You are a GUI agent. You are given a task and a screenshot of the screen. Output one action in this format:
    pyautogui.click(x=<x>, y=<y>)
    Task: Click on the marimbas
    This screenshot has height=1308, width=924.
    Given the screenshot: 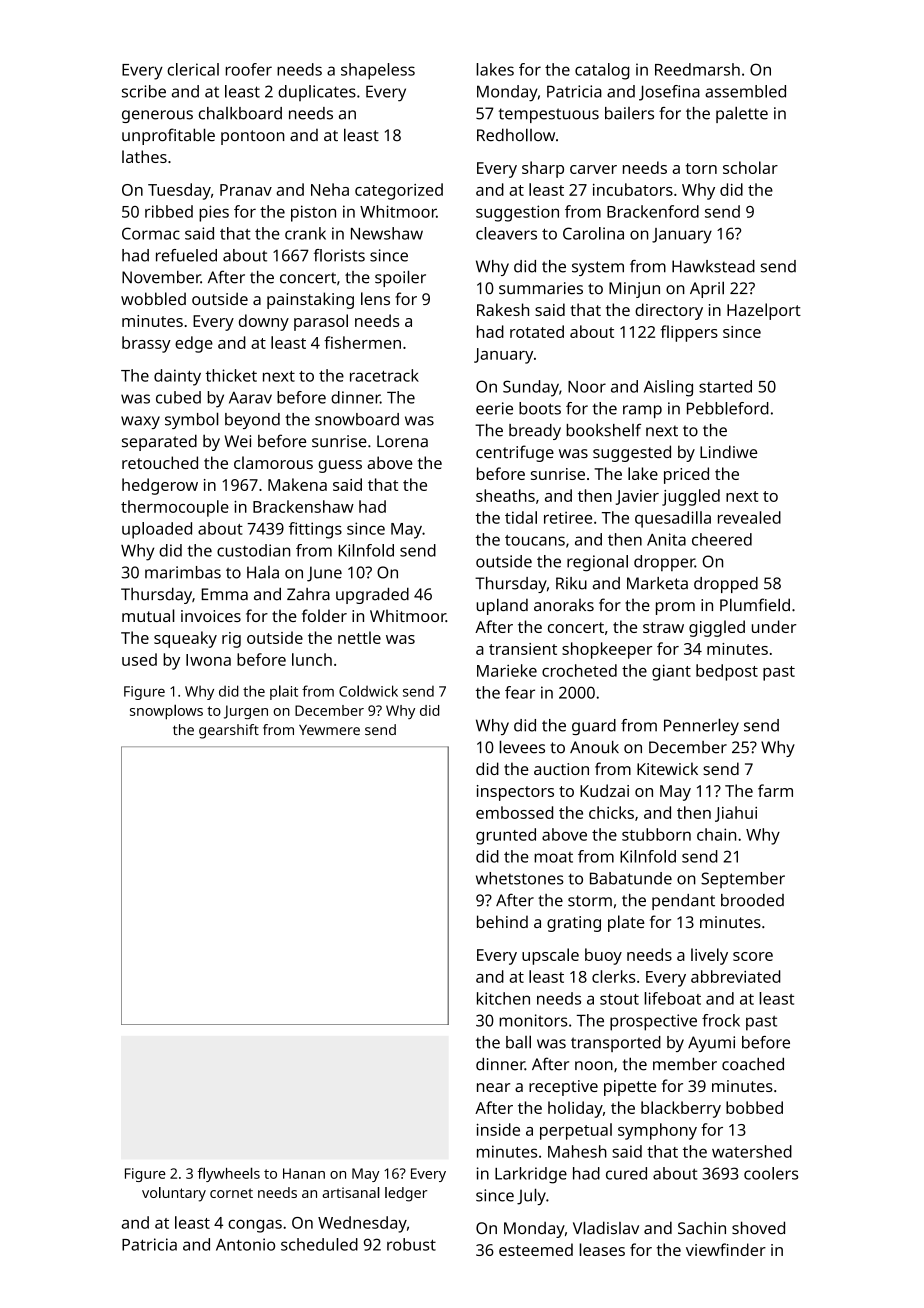 What is the action you would take?
    pyautogui.click(x=183, y=572)
